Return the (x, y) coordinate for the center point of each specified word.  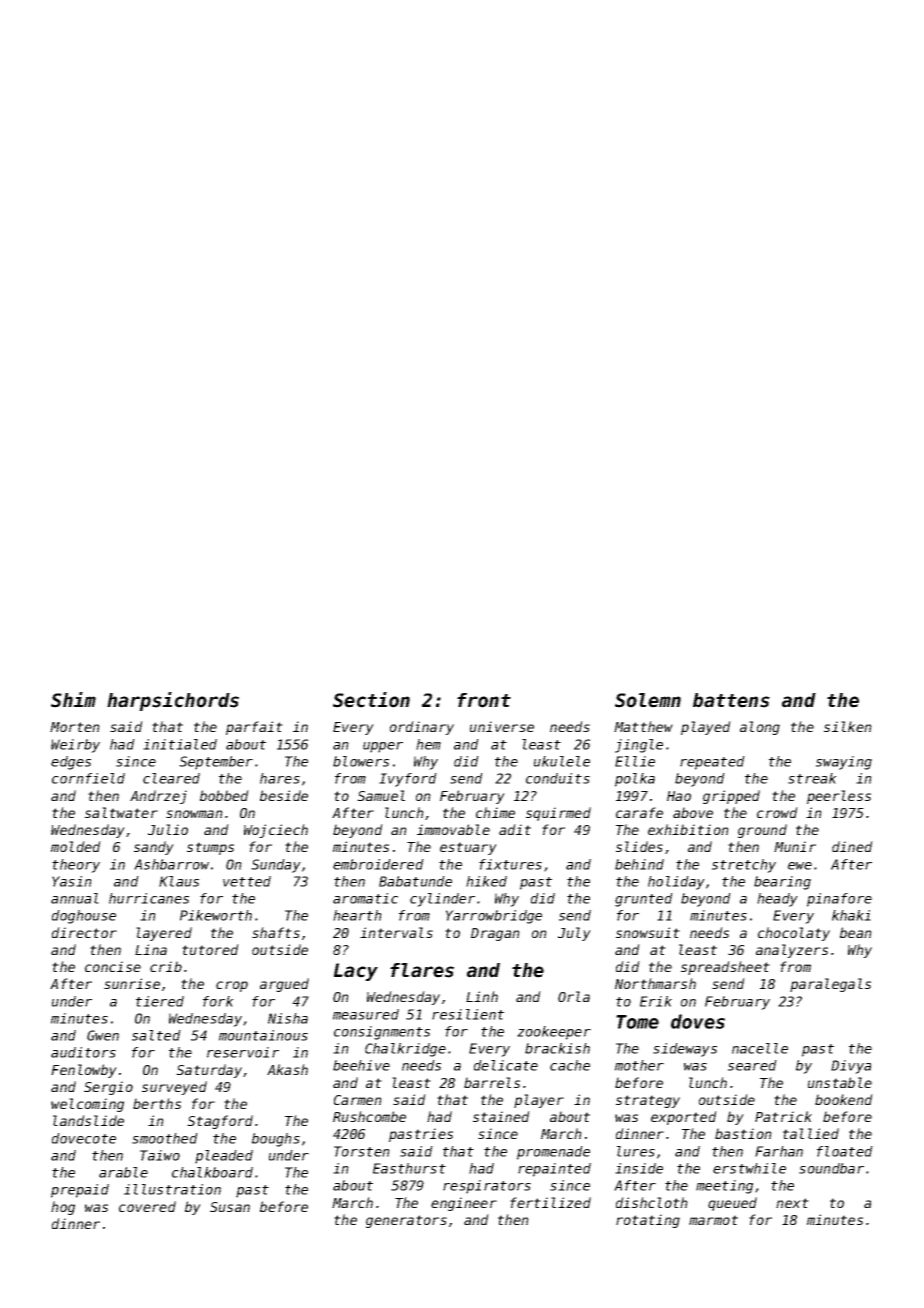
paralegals (830, 985)
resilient (468, 1014)
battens (731, 700)
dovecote (84, 1138)
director (84, 932)
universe (502, 726)
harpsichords (173, 701)
